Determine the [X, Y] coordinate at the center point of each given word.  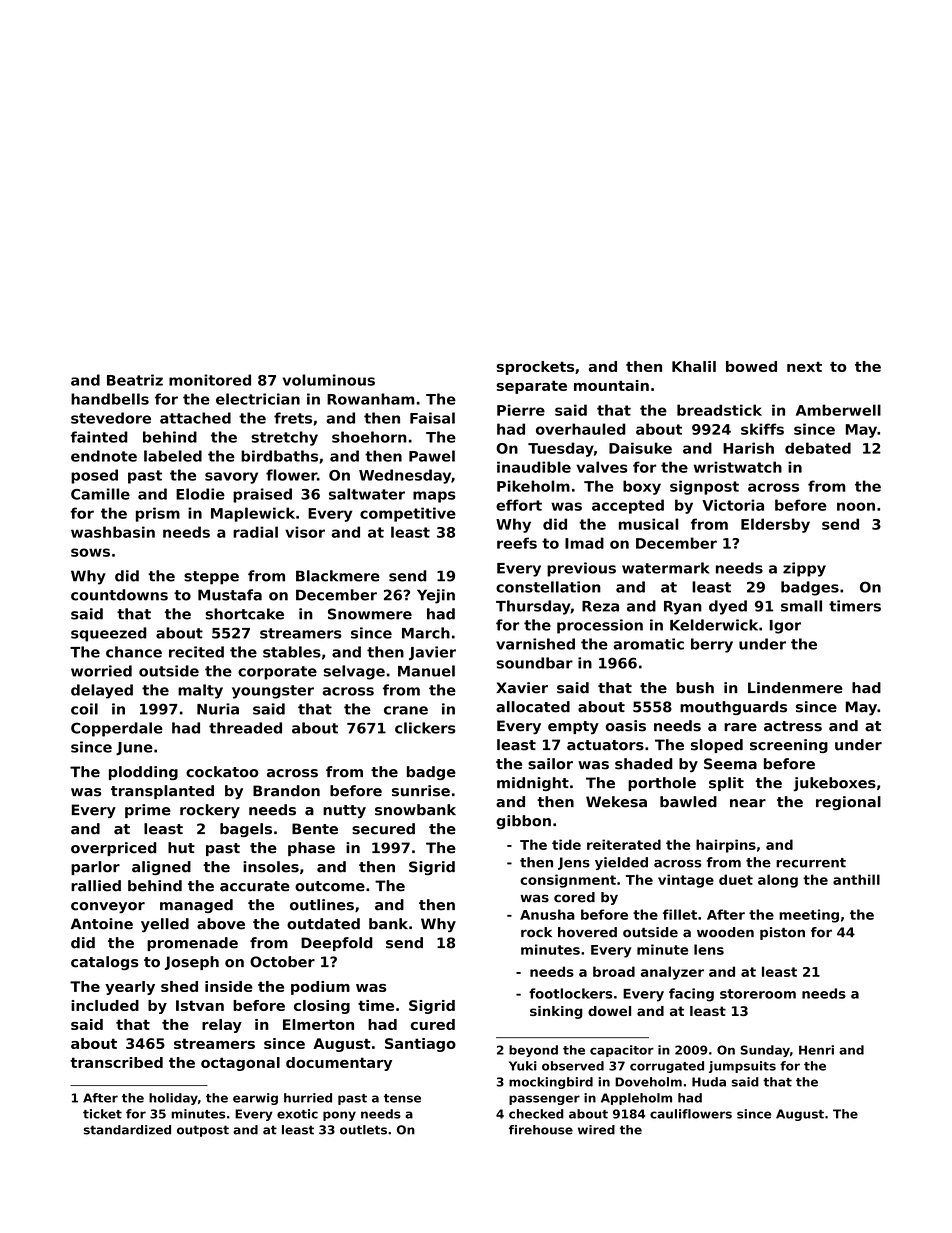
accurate [255, 886]
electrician [258, 399]
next [804, 366]
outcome [330, 886]
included [105, 1005]
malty [200, 691]
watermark [666, 568]
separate [531, 387]
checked [536, 1114]
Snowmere [370, 614]
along [778, 881]
